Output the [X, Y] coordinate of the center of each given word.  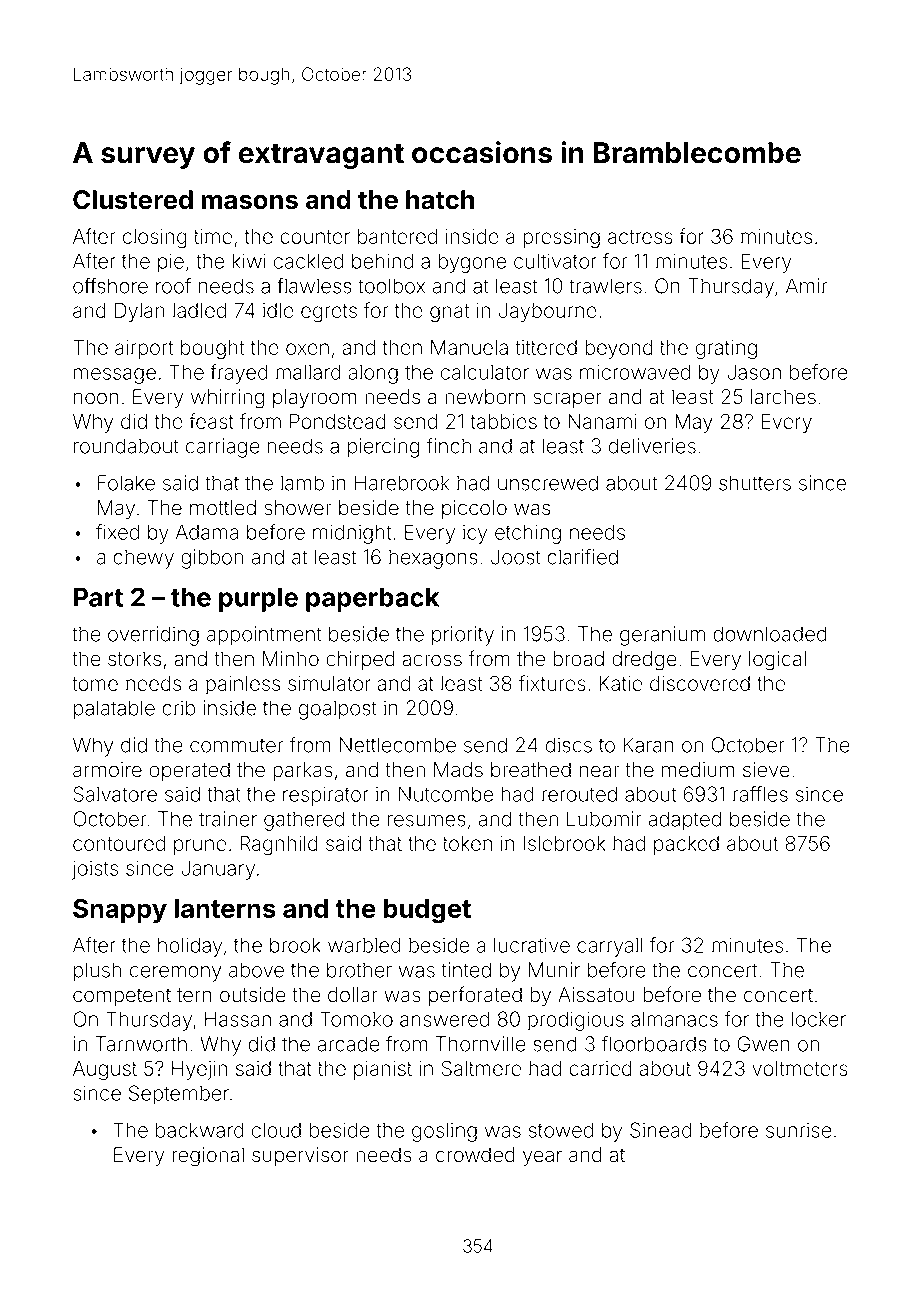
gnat [449, 313]
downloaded [770, 634]
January [218, 870]
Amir [806, 285]
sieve [766, 770]
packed [686, 845]
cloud [276, 1130]
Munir [554, 970]
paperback [372, 600]
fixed [117, 532]
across [432, 660]
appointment [264, 636]
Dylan [140, 312]
